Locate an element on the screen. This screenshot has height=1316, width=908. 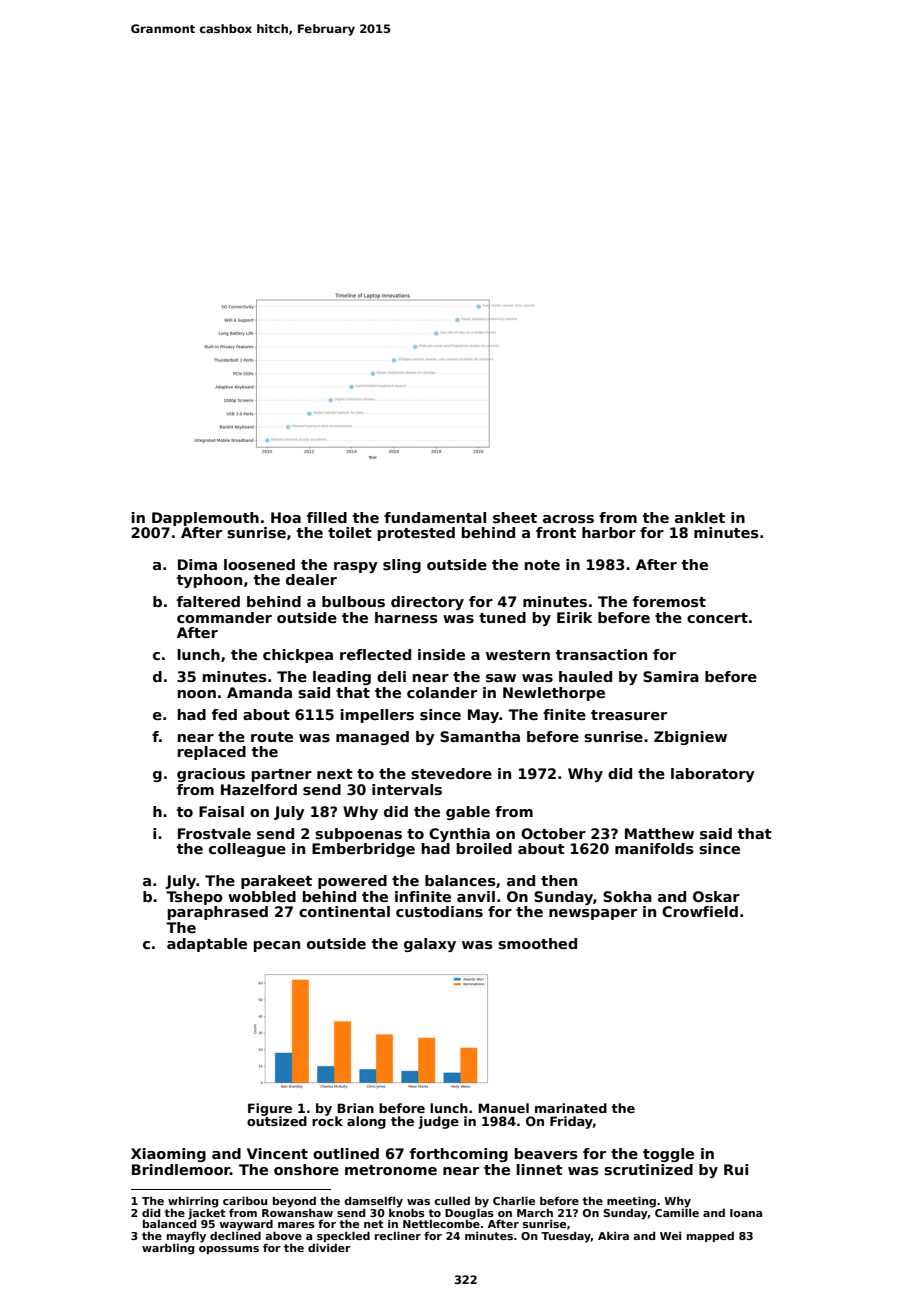
parakeet is located at coordinates (276, 882).
